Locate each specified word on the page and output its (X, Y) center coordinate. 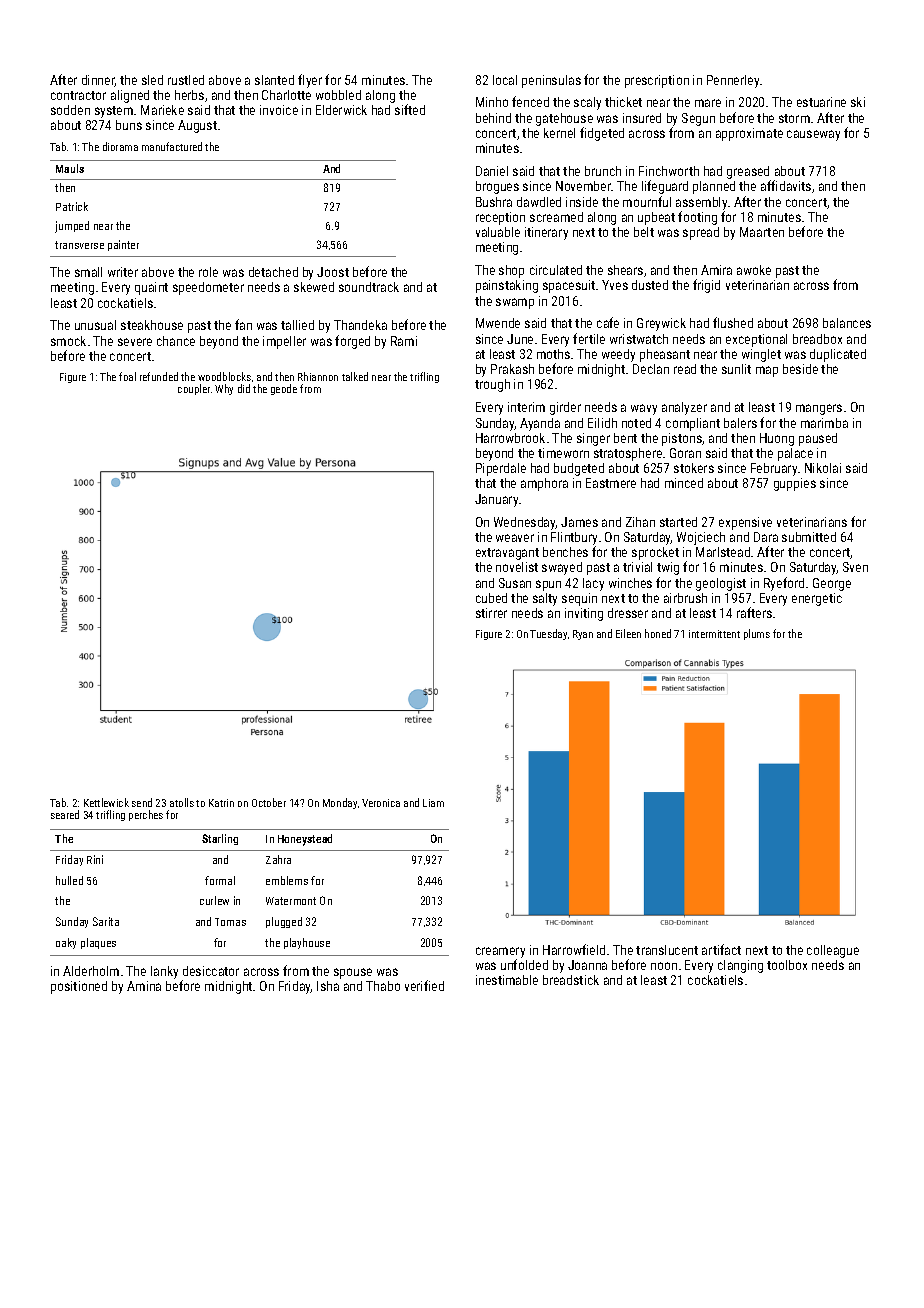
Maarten (762, 232)
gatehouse (564, 119)
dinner (98, 81)
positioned (79, 987)
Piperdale (501, 469)
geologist (721, 584)
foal (127, 376)
